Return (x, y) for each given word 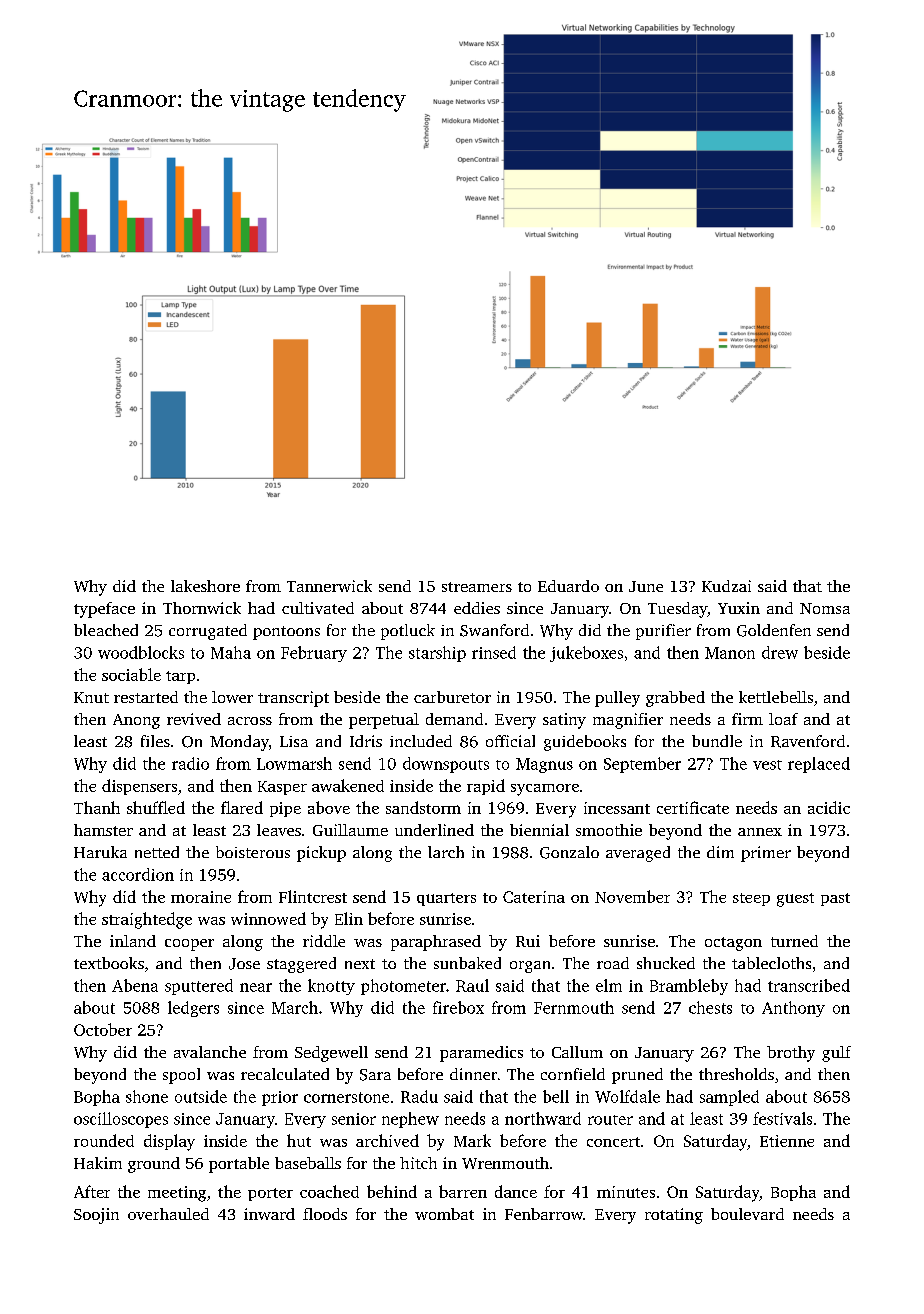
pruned (637, 1076)
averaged (638, 854)
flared (242, 807)
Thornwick (202, 608)
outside (201, 1096)
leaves (279, 830)
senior (354, 1119)
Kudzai (726, 586)
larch (446, 852)
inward (269, 1214)
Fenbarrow (544, 1214)
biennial (539, 830)
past (835, 899)
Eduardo (568, 586)
